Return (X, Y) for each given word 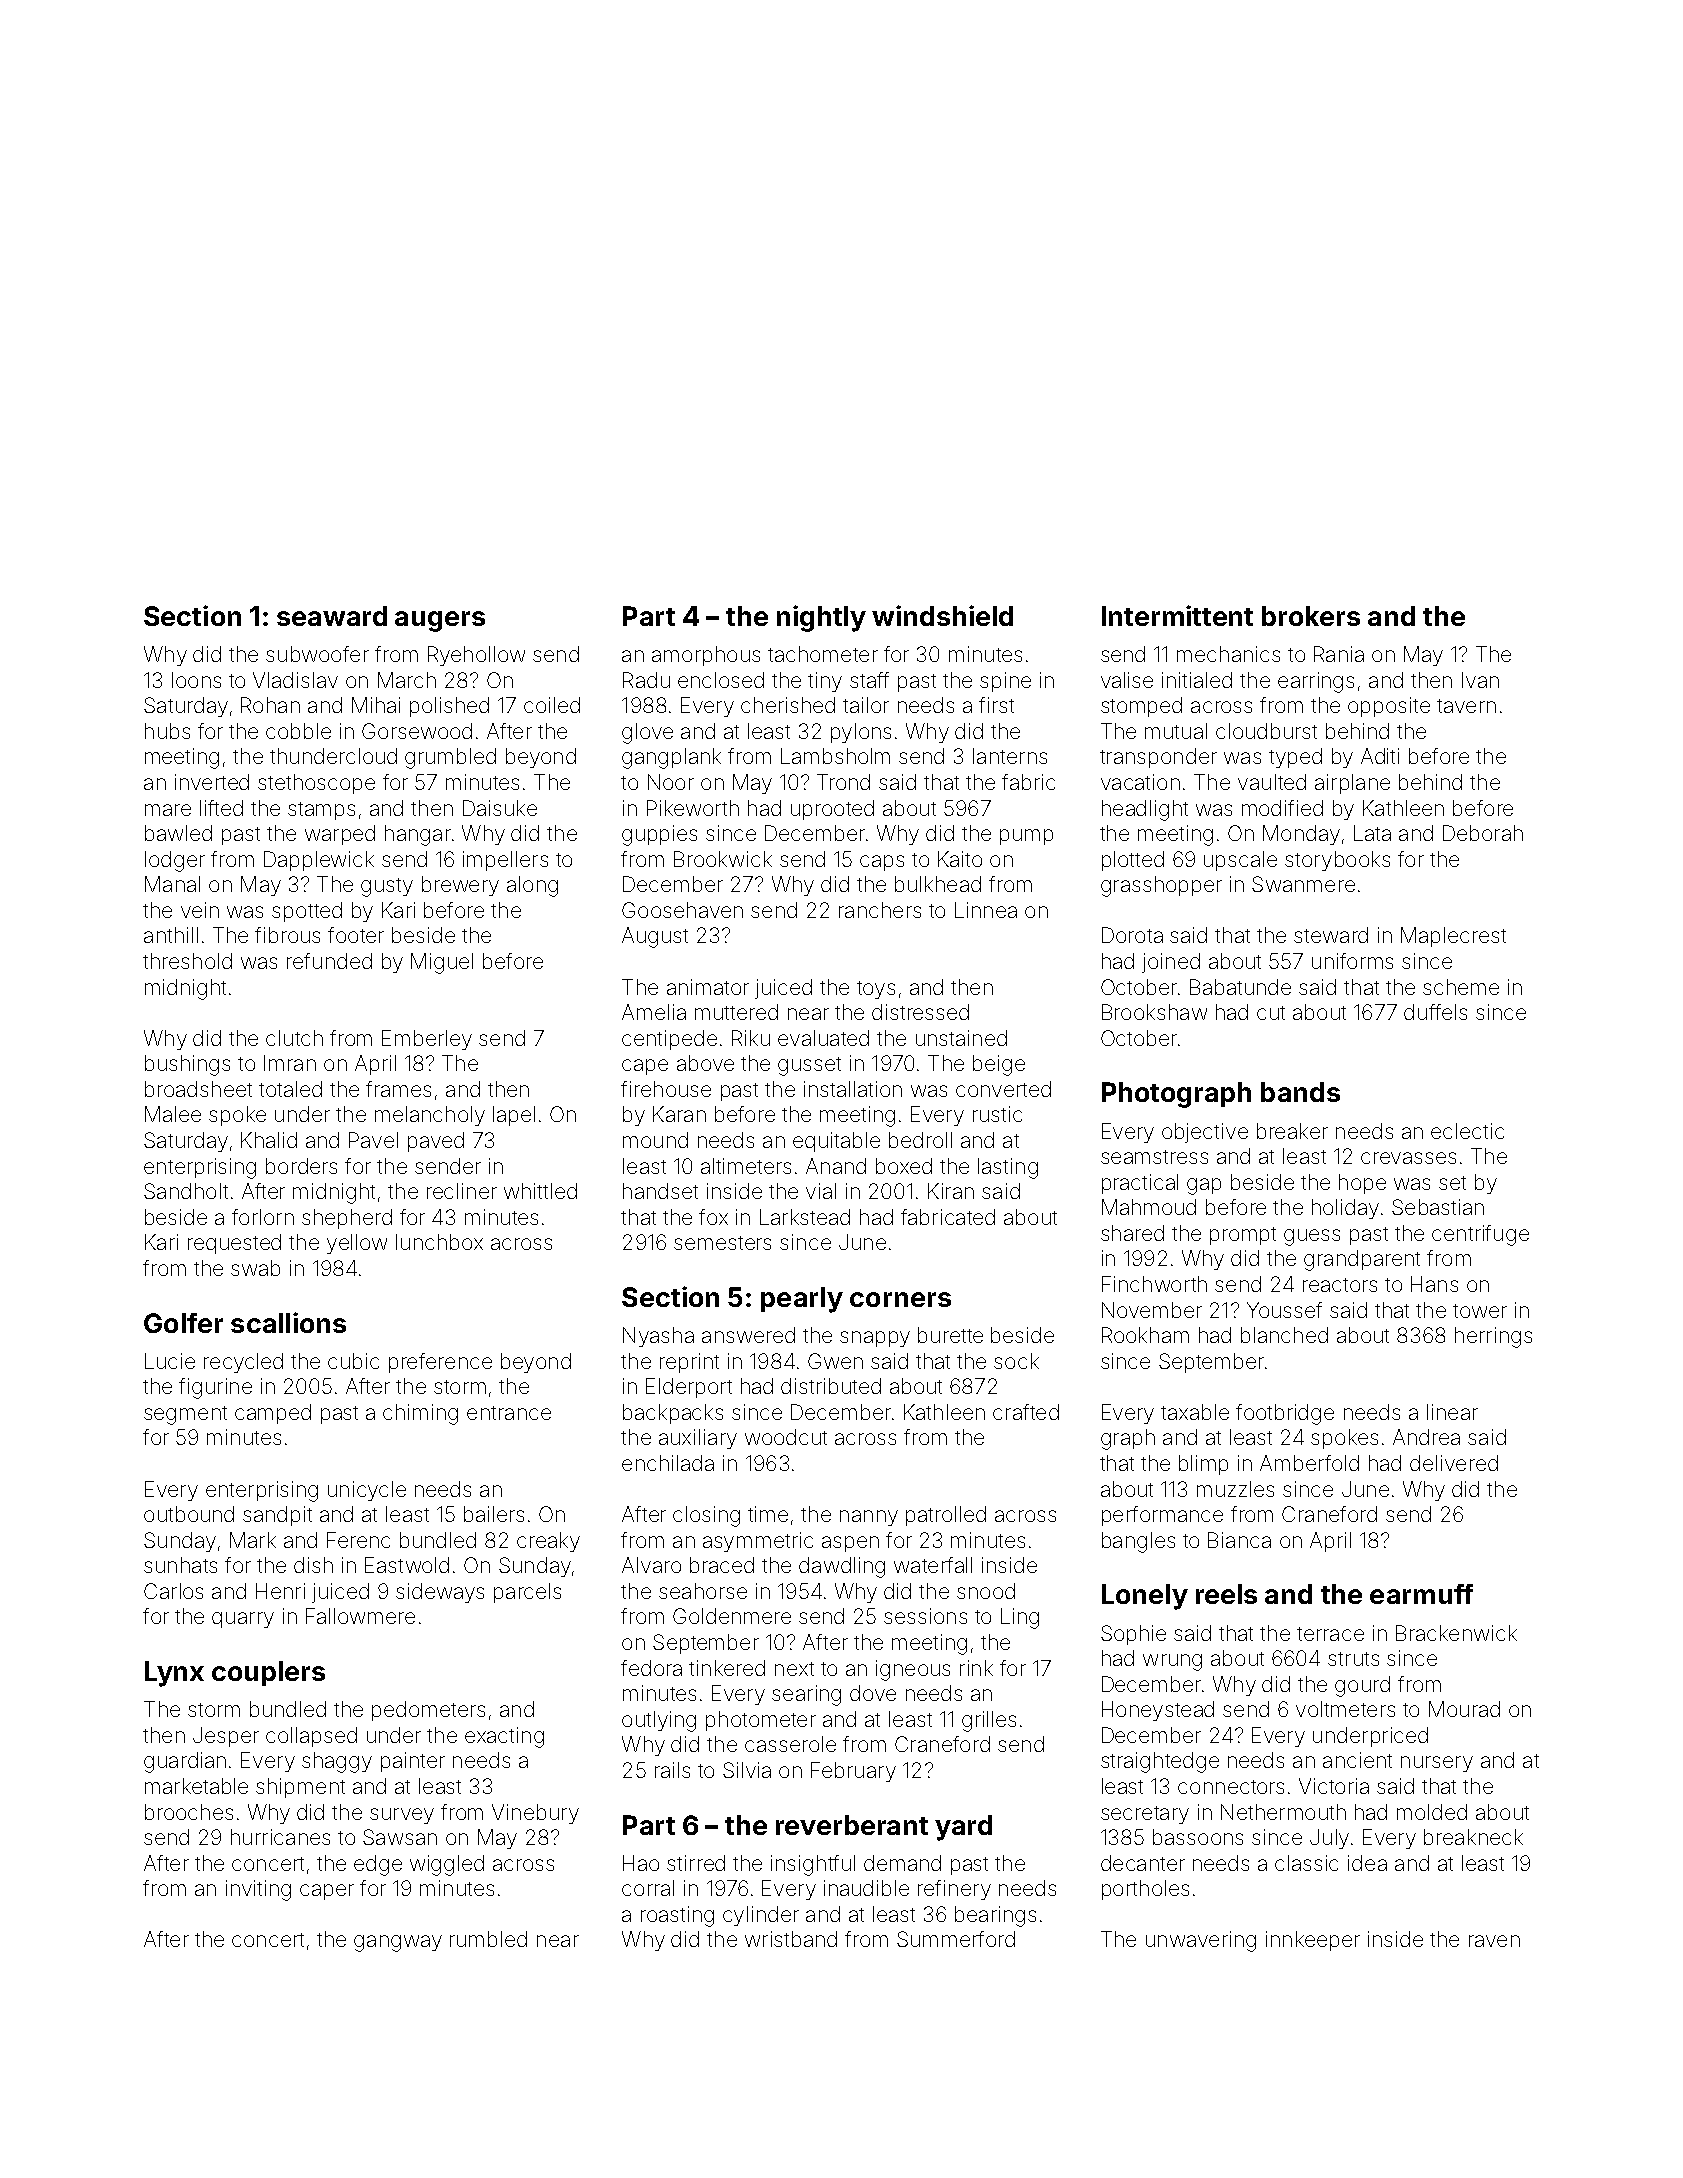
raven (1494, 1941)
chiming (420, 1414)
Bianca (1239, 1540)
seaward (332, 616)
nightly (821, 618)
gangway (398, 1943)
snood (986, 1591)
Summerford (956, 1939)
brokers (1311, 616)
